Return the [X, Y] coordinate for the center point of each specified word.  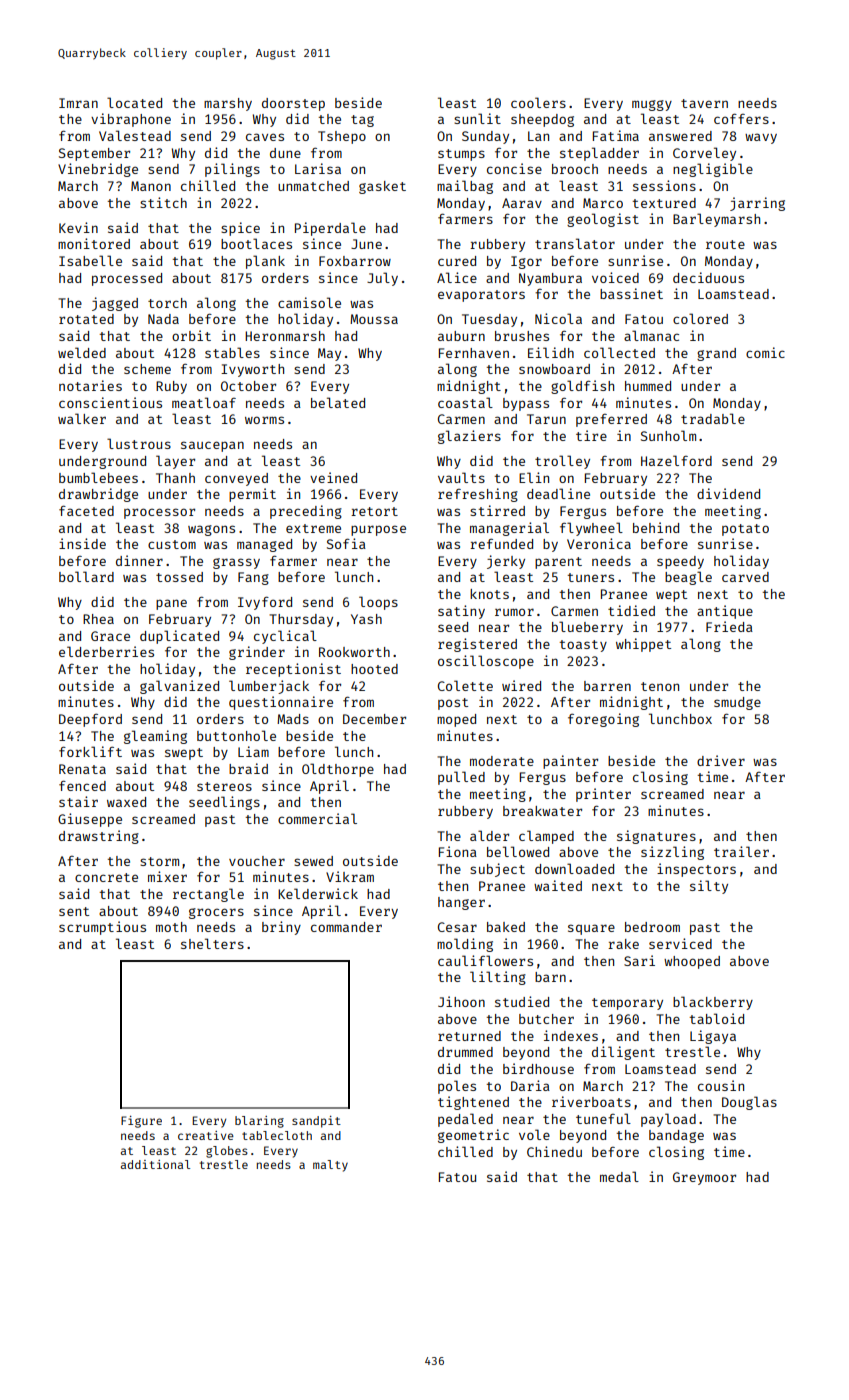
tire [591, 435]
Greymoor [704, 1178]
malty [330, 1166]
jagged [115, 304]
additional [155, 1164]
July [382, 279]
